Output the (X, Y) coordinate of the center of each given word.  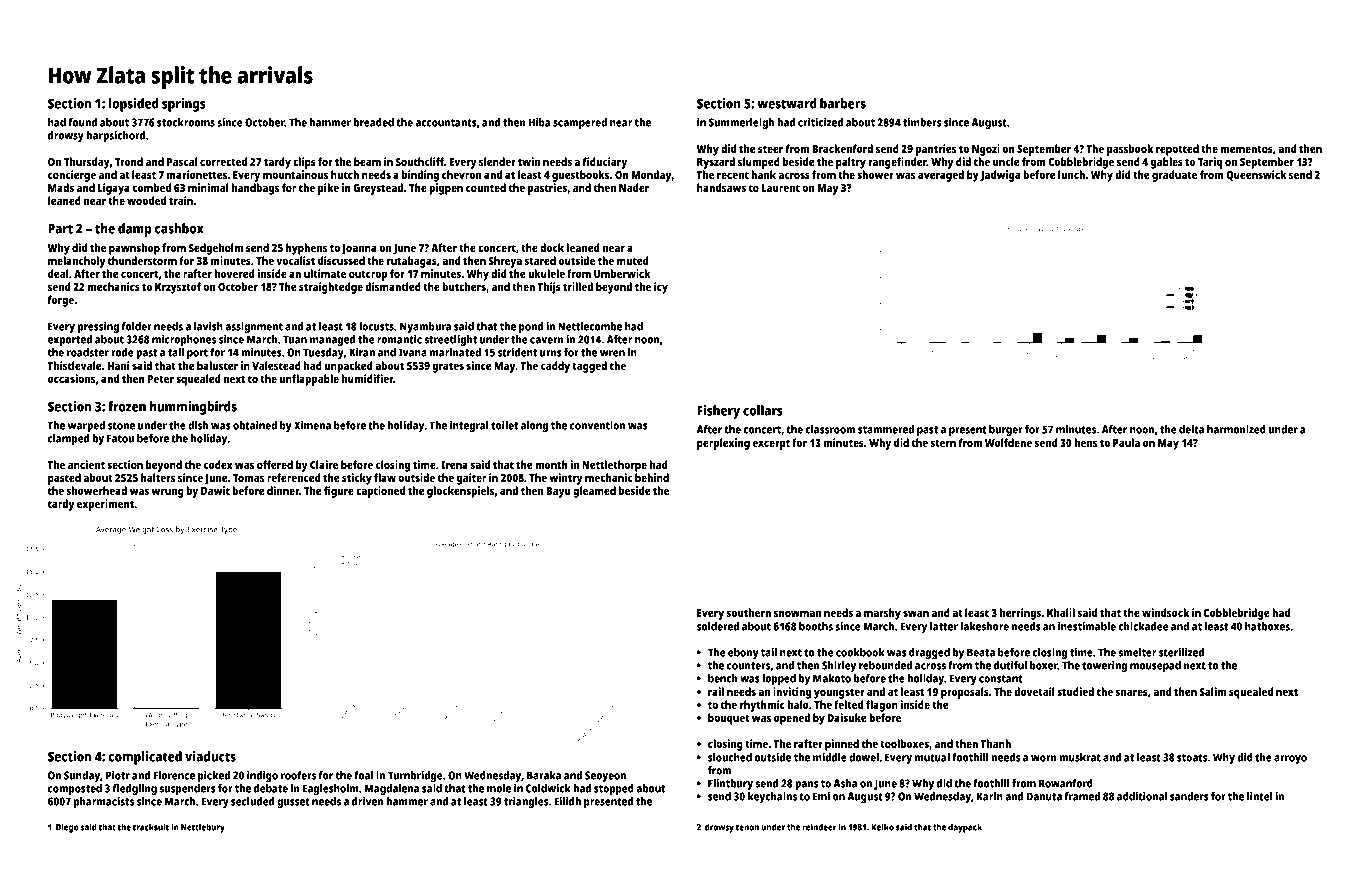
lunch (1071, 174)
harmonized (1236, 429)
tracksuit (151, 827)
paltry (851, 163)
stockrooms (186, 122)
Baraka (544, 775)
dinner (283, 490)
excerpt (771, 444)
